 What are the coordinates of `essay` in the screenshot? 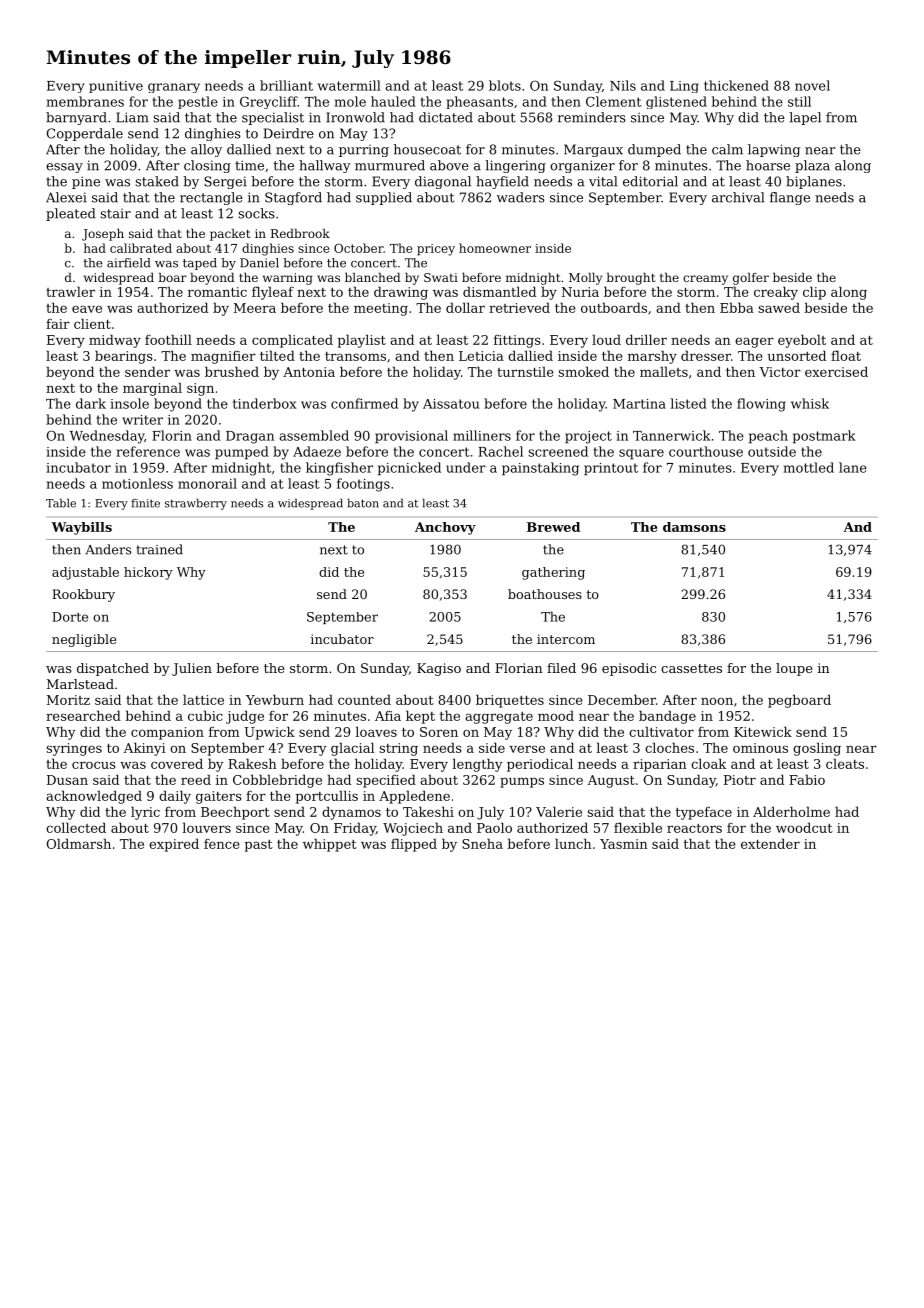 It's located at (64, 168).
